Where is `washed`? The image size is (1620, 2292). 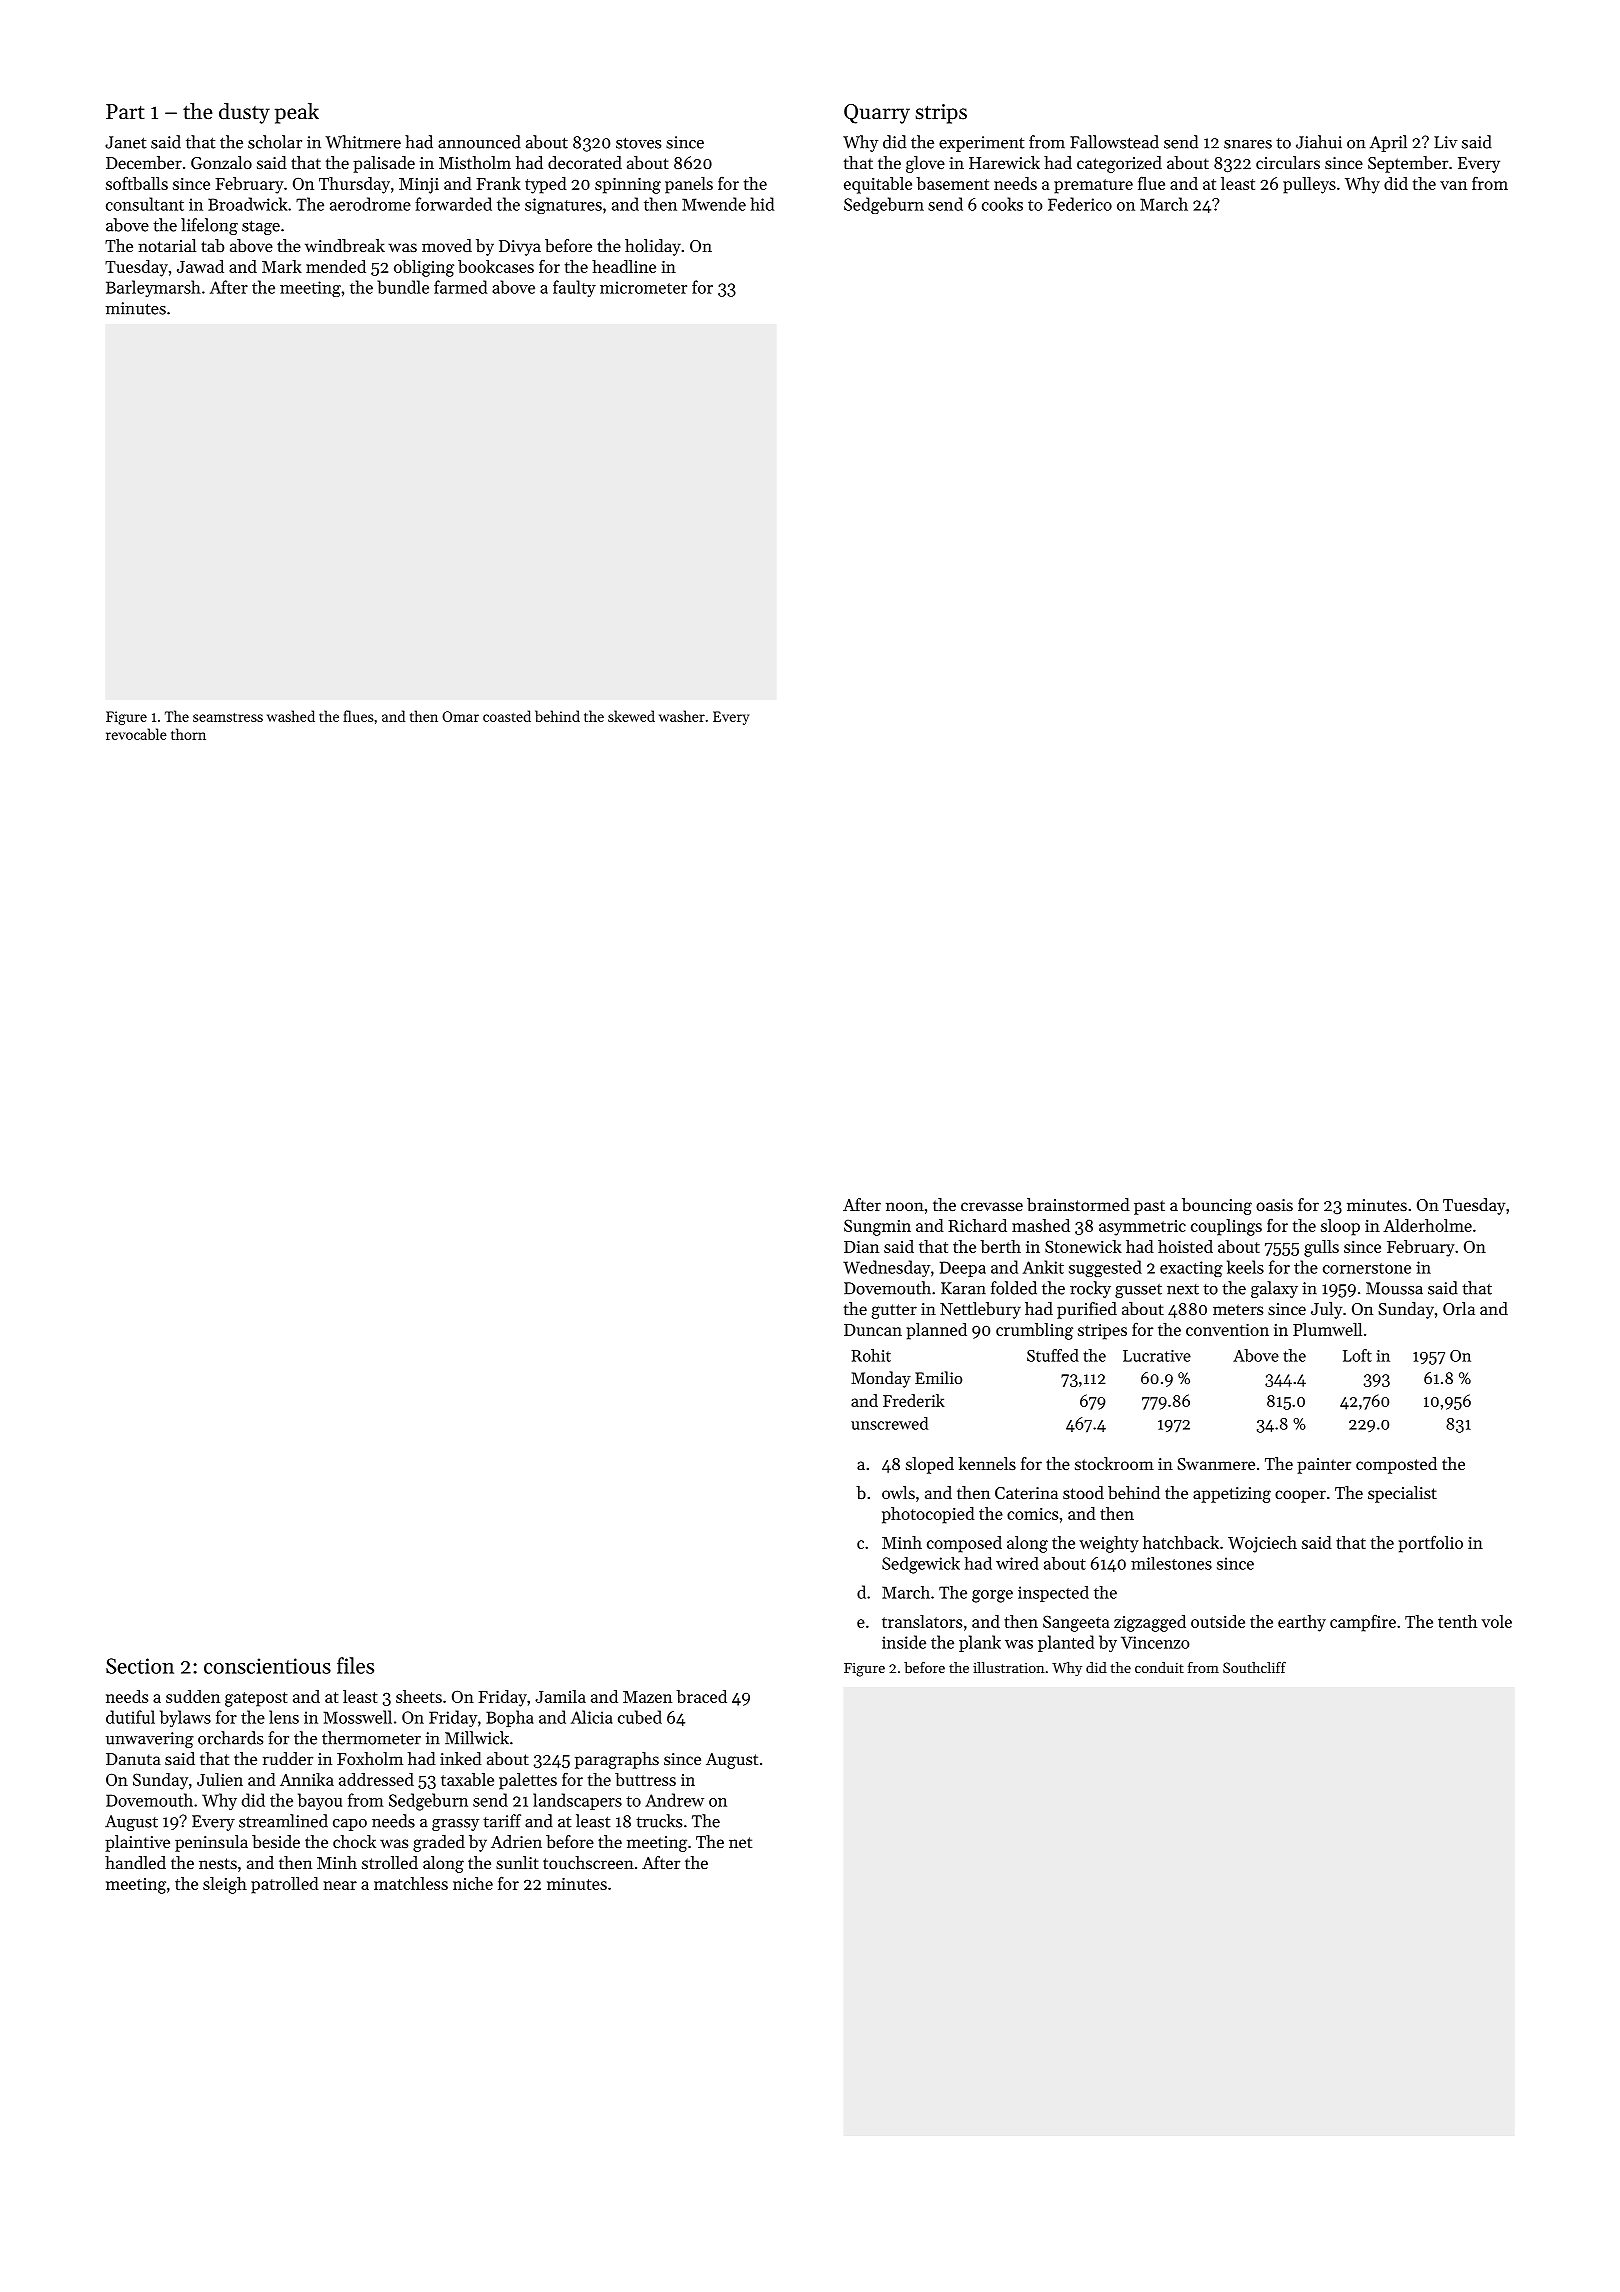 washed is located at coordinates (291, 716).
